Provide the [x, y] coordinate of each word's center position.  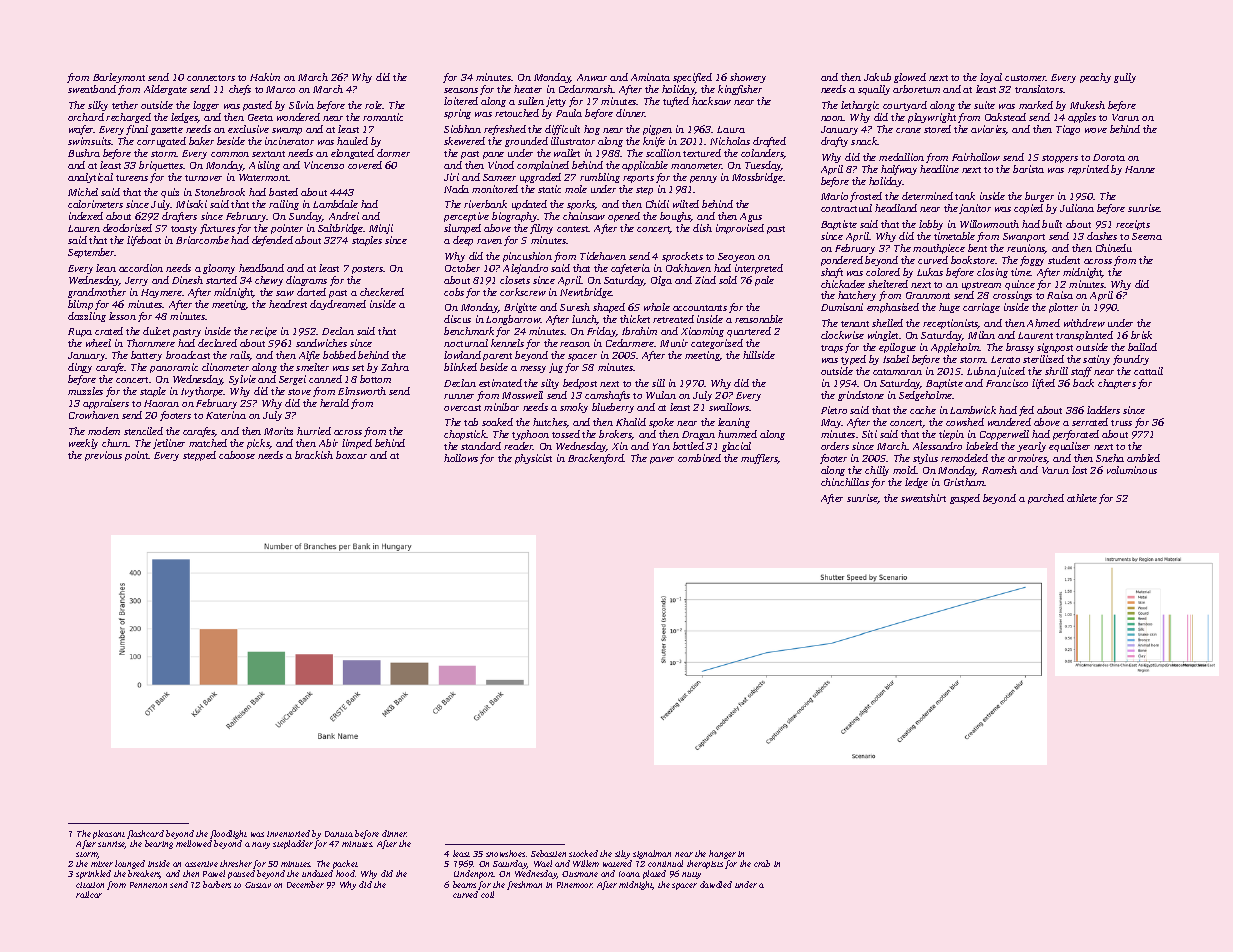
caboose [237, 455]
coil [487, 894]
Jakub [877, 77]
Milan [981, 335]
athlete [1082, 498]
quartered [749, 332]
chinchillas [845, 482]
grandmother [97, 293]
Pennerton [148, 885]
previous [103, 456]
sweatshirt [923, 498]
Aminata [650, 77]
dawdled [716, 884]
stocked [583, 853]
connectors [211, 78]
